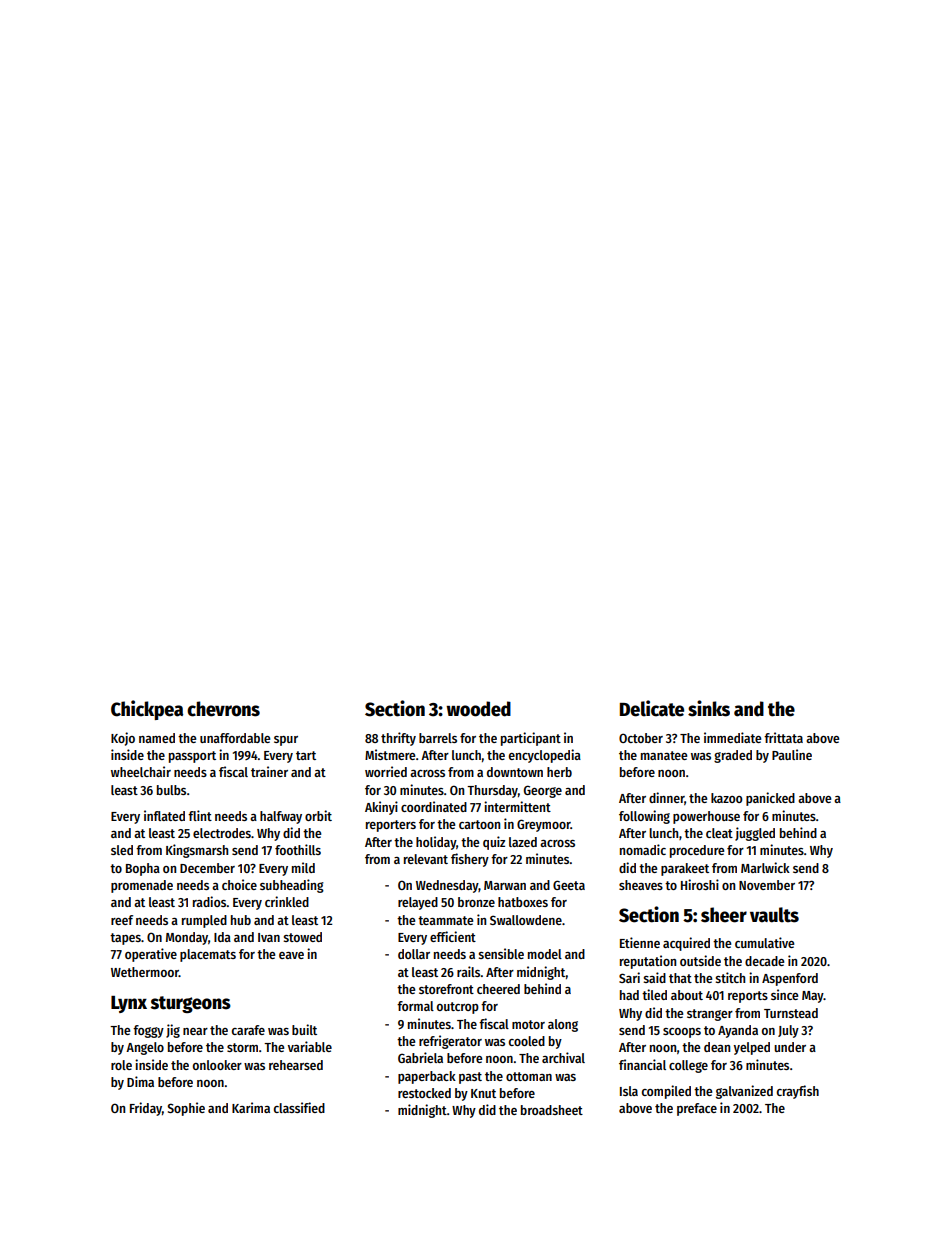 The height and width of the page is (1233, 952). I want to click on powerhouse, so click(706, 817).
